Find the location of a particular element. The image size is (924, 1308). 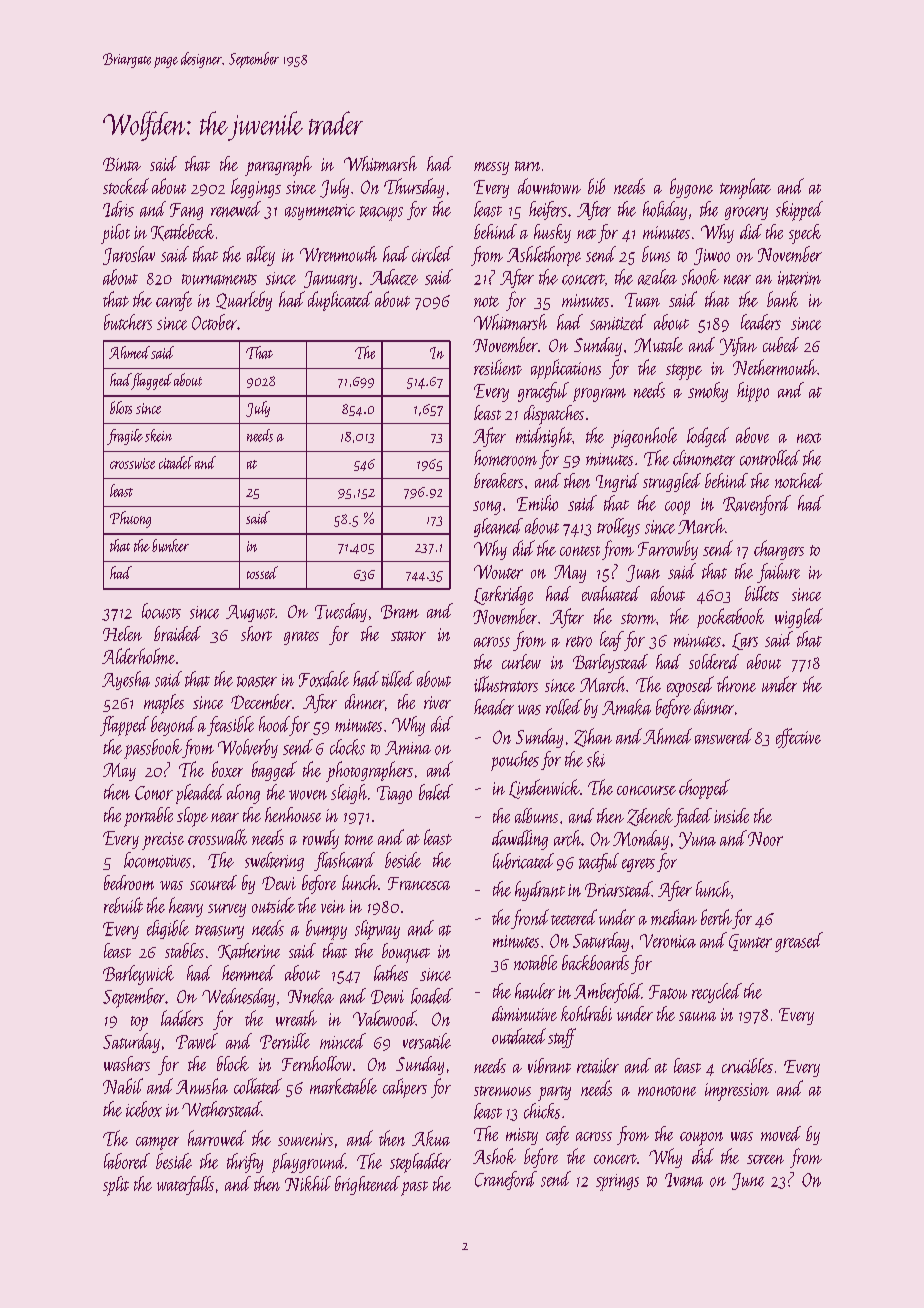

program is located at coordinates (599, 395).
